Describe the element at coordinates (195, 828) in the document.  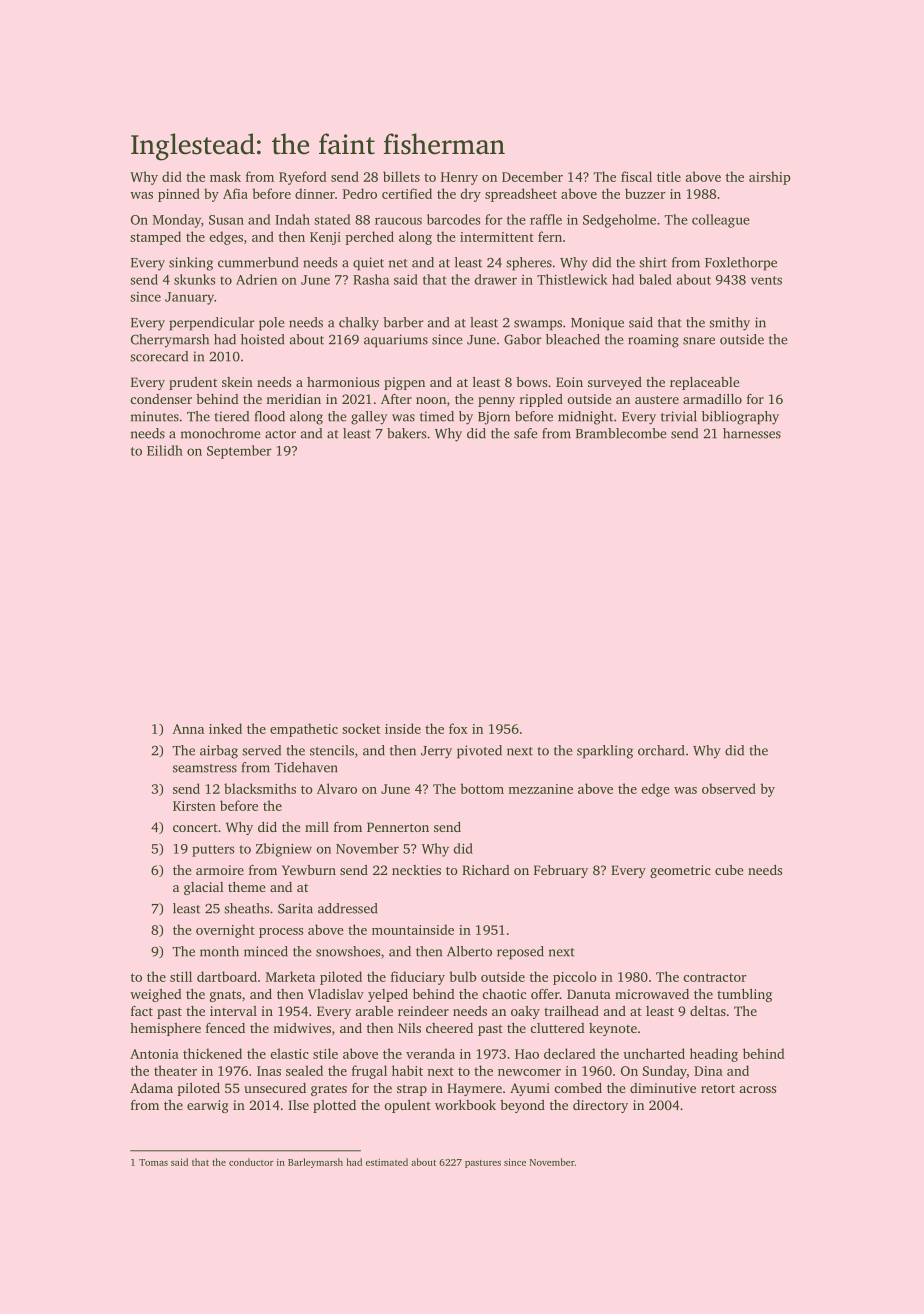
I see `concert` at that location.
